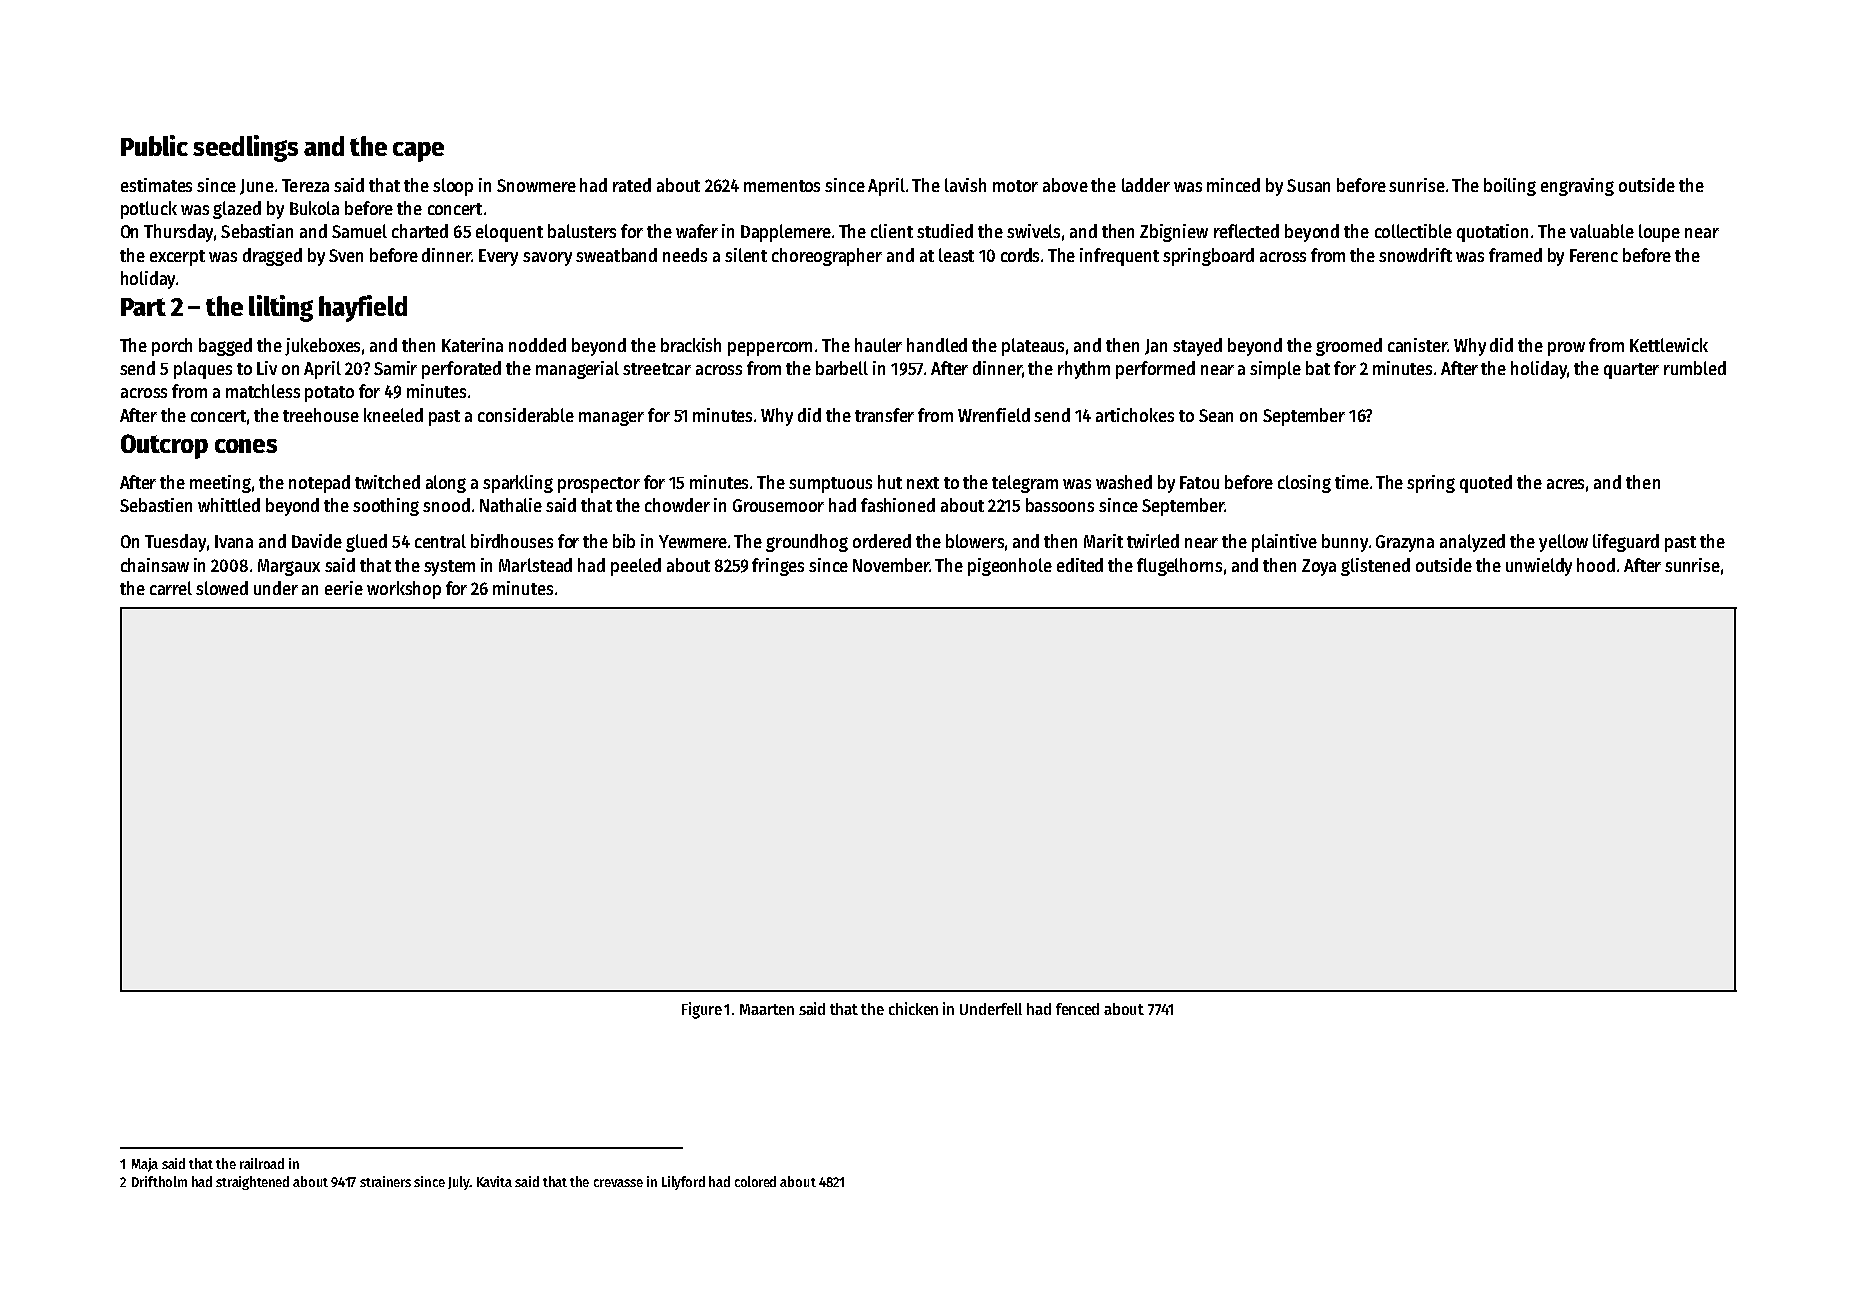 The width and height of the image is (1856, 1312). I want to click on cape, so click(418, 152).
